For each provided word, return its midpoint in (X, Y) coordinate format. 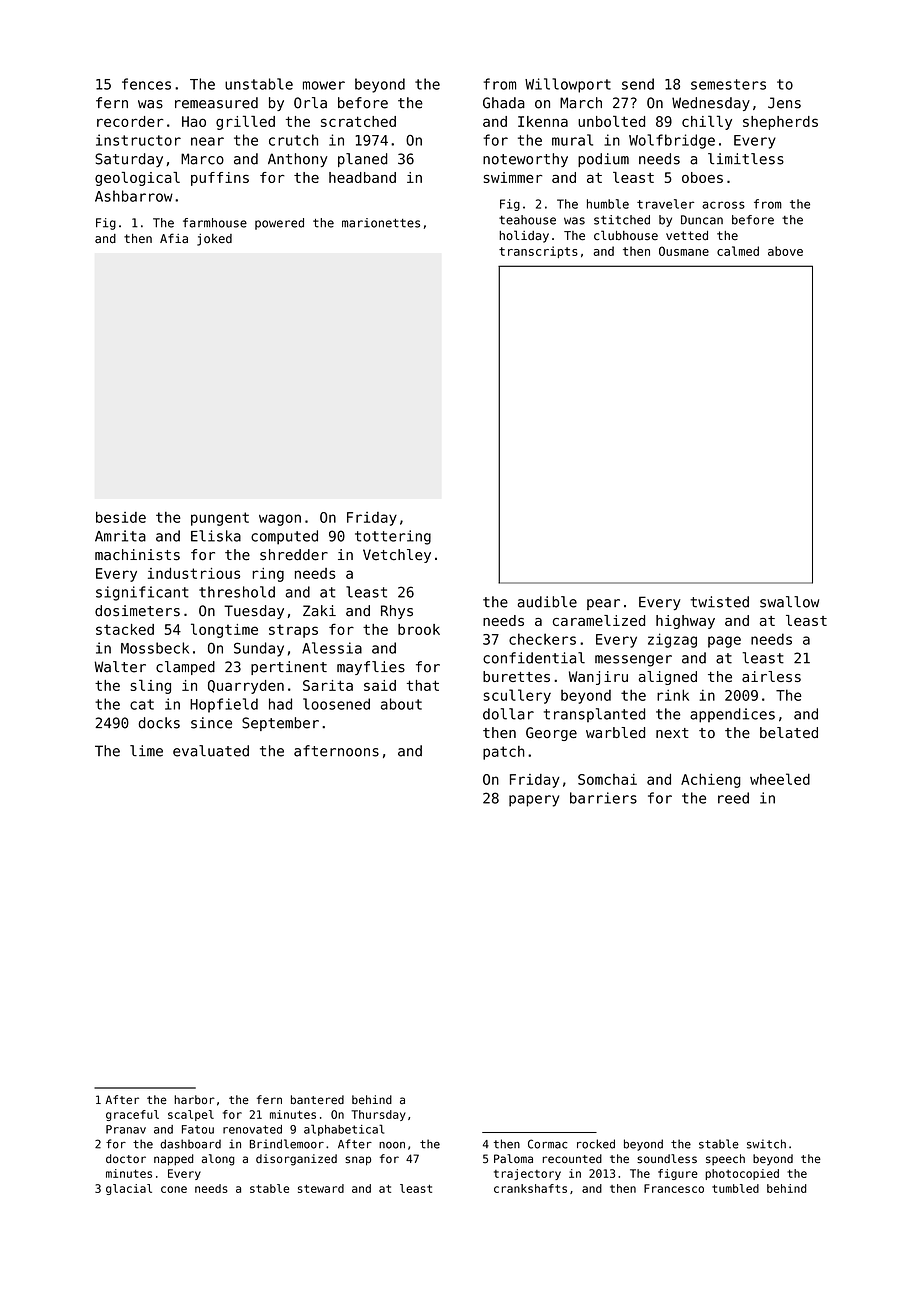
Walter (120, 667)
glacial (129, 1189)
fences (146, 84)
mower (324, 85)
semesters (728, 84)
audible (547, 602)
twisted (719, 602)
